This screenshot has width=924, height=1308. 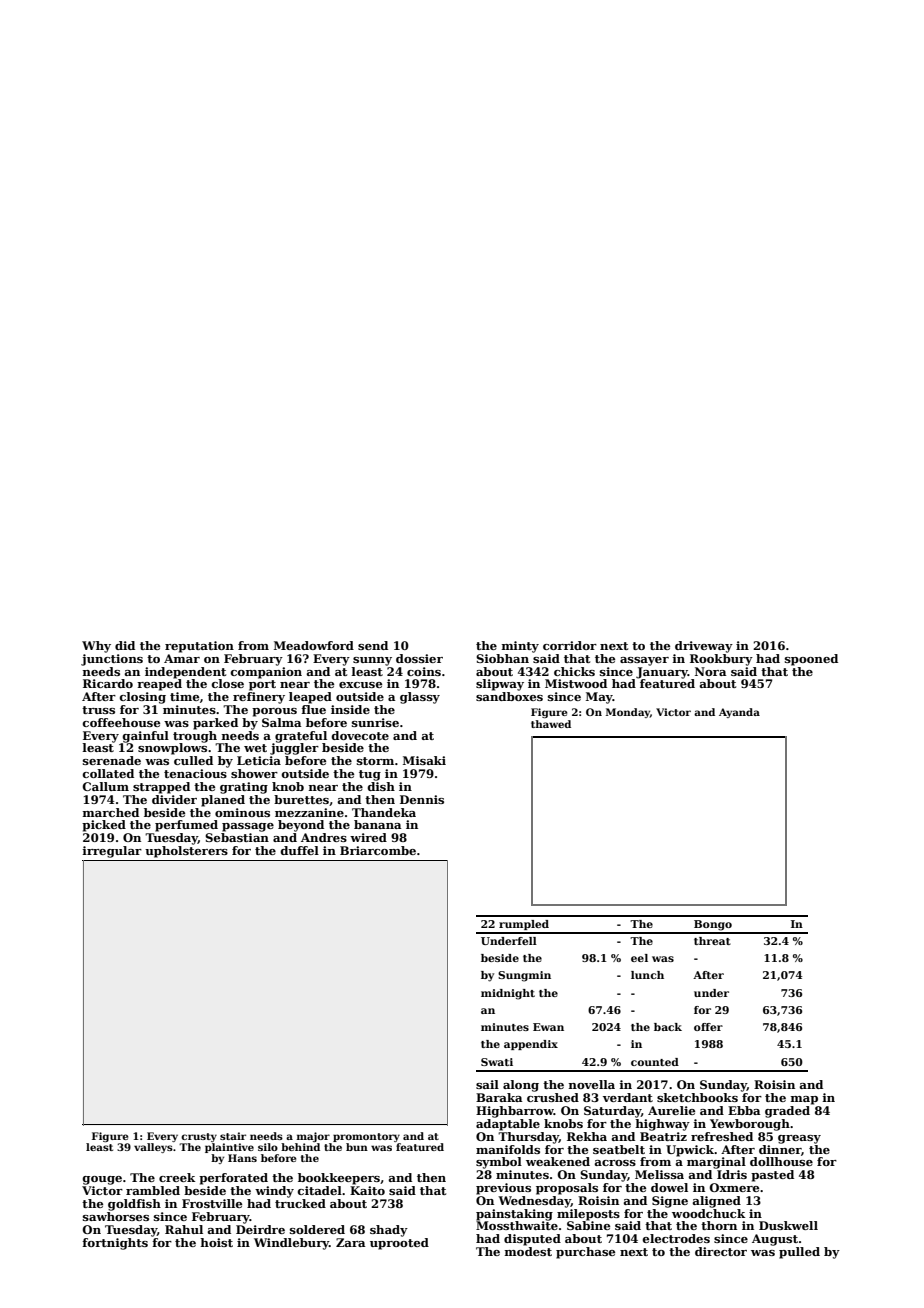 I want to click on appendix, so click(x=531, y=1045).
